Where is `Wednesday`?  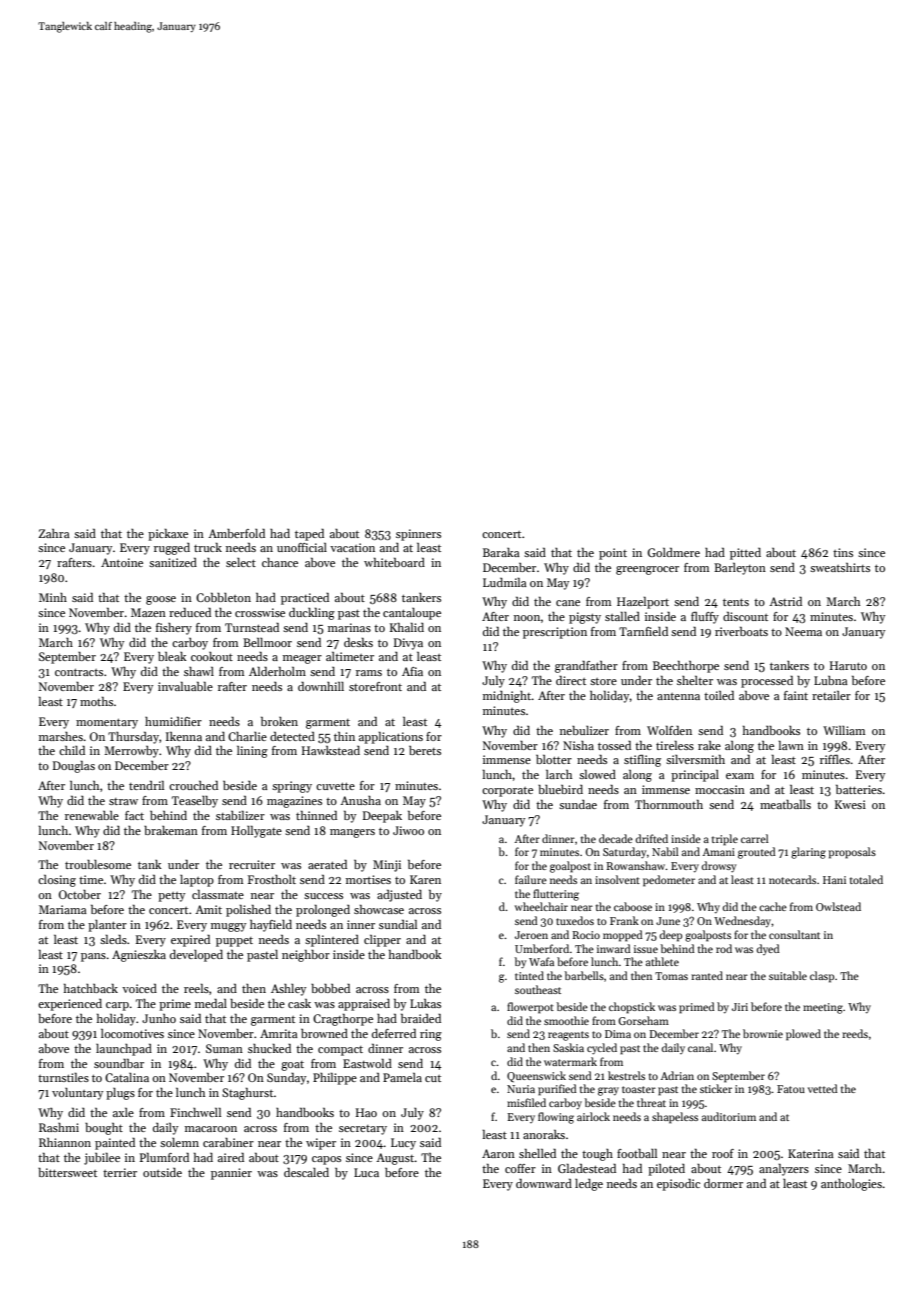
Wednesday is located at coordinates (743, 922).
